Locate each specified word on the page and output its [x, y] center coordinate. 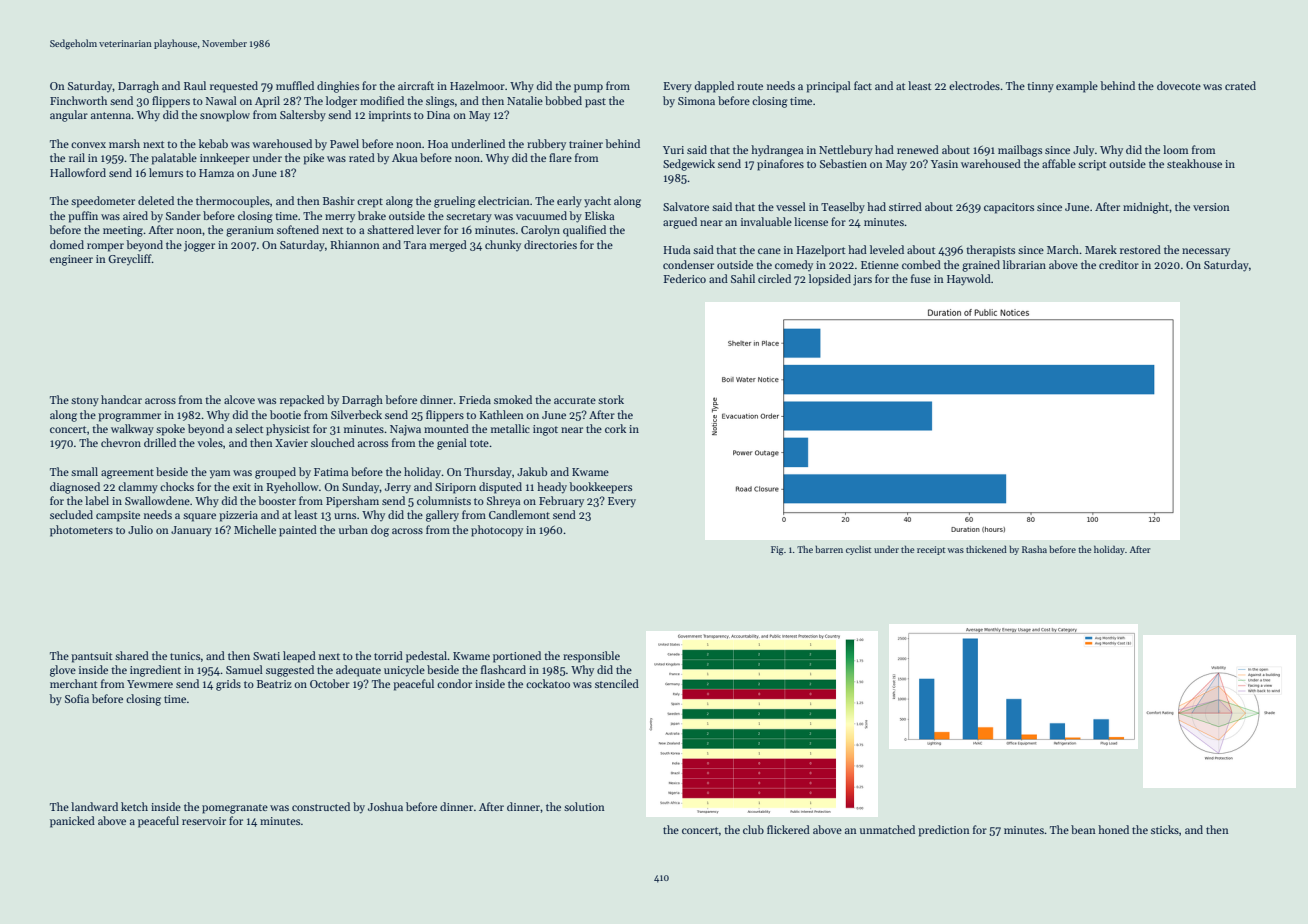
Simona [696, 101]
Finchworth [78, 100]
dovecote [1179, 85]
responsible [591, 657]
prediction [944, 831]
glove [63, 671]
